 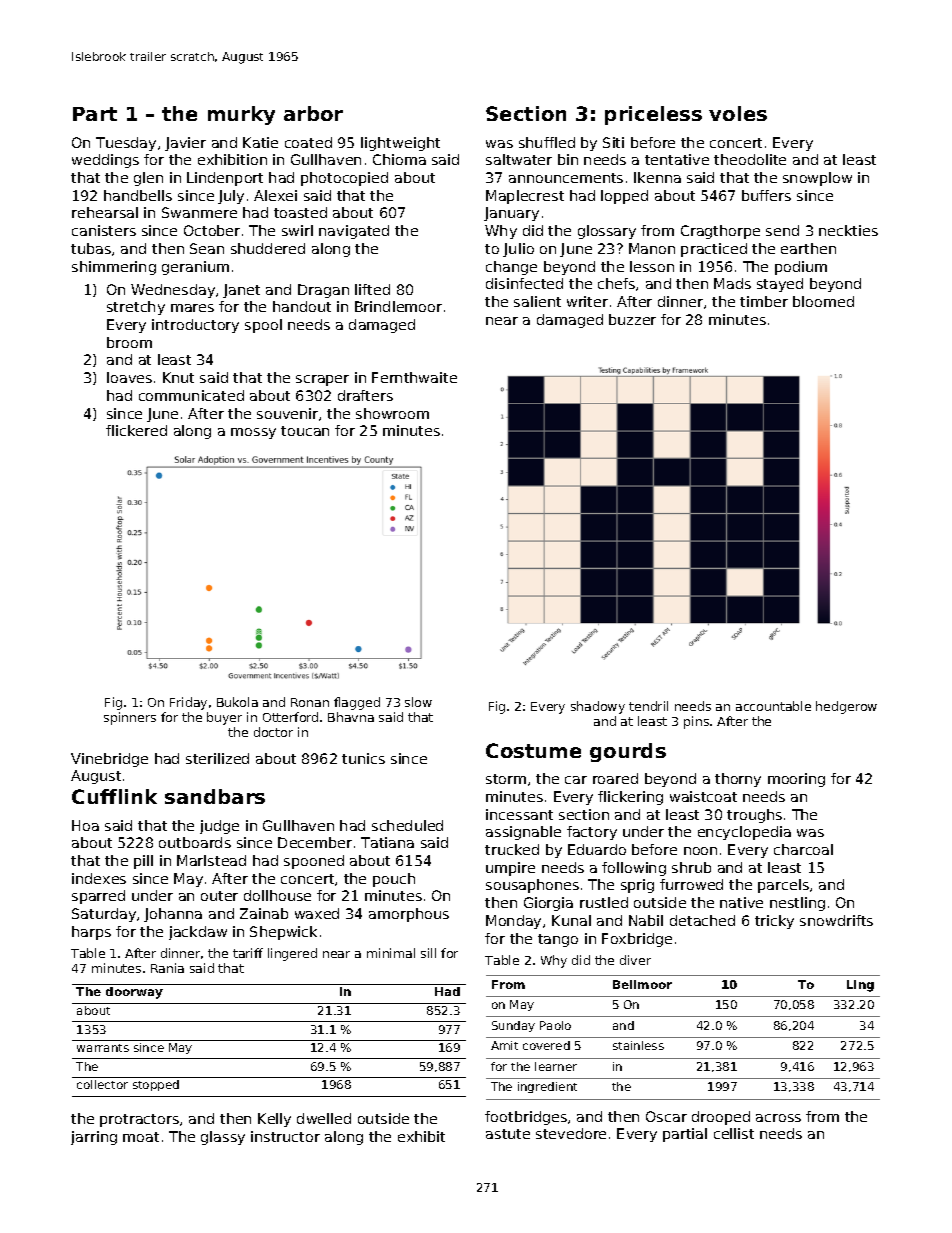 What do you see at coordinates (732, 283) in the screenshot?
I see `Mads` at bounding box center [732, 283].
